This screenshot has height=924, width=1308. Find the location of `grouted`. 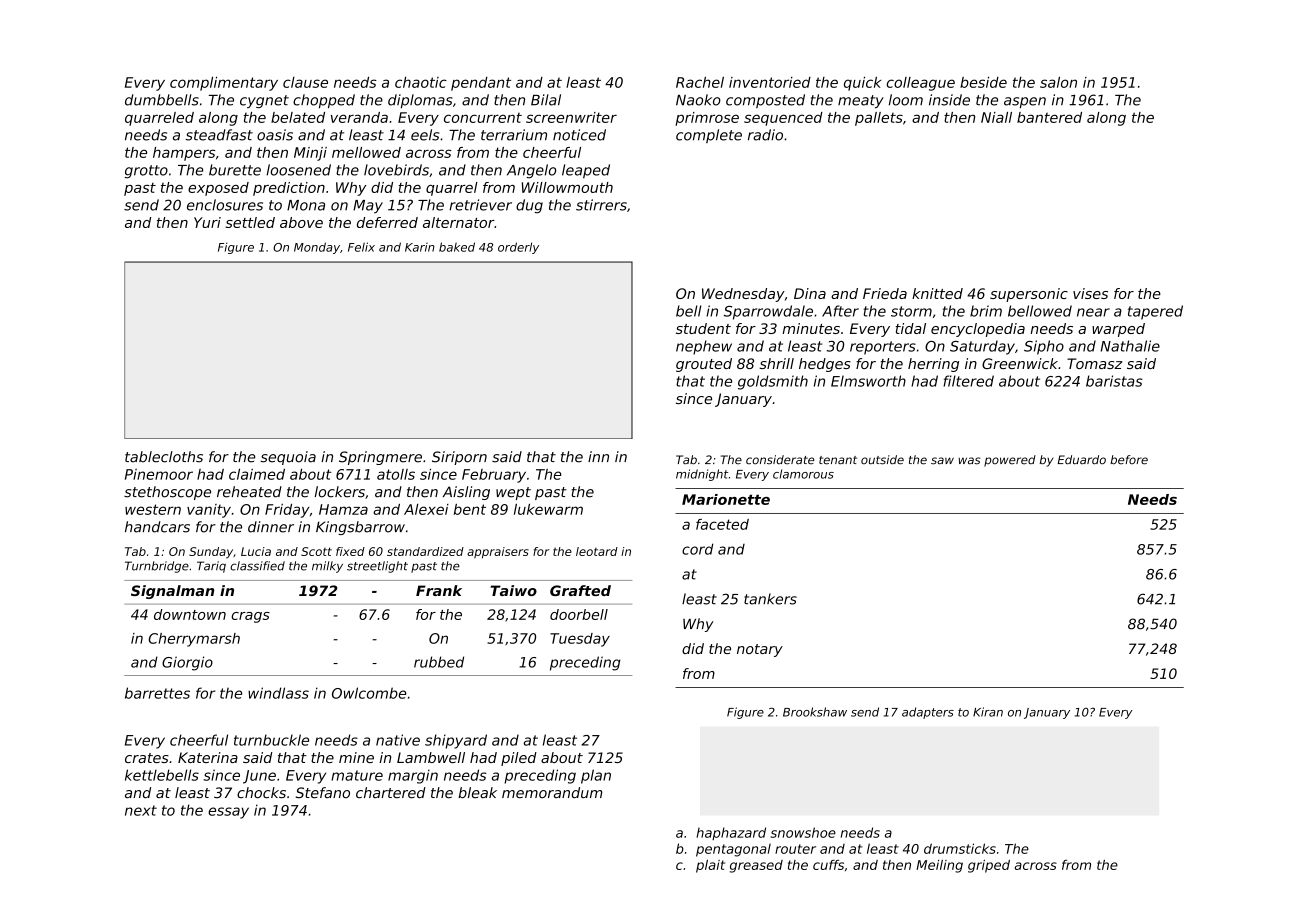

grouted is located at coordinates (704, 365).
